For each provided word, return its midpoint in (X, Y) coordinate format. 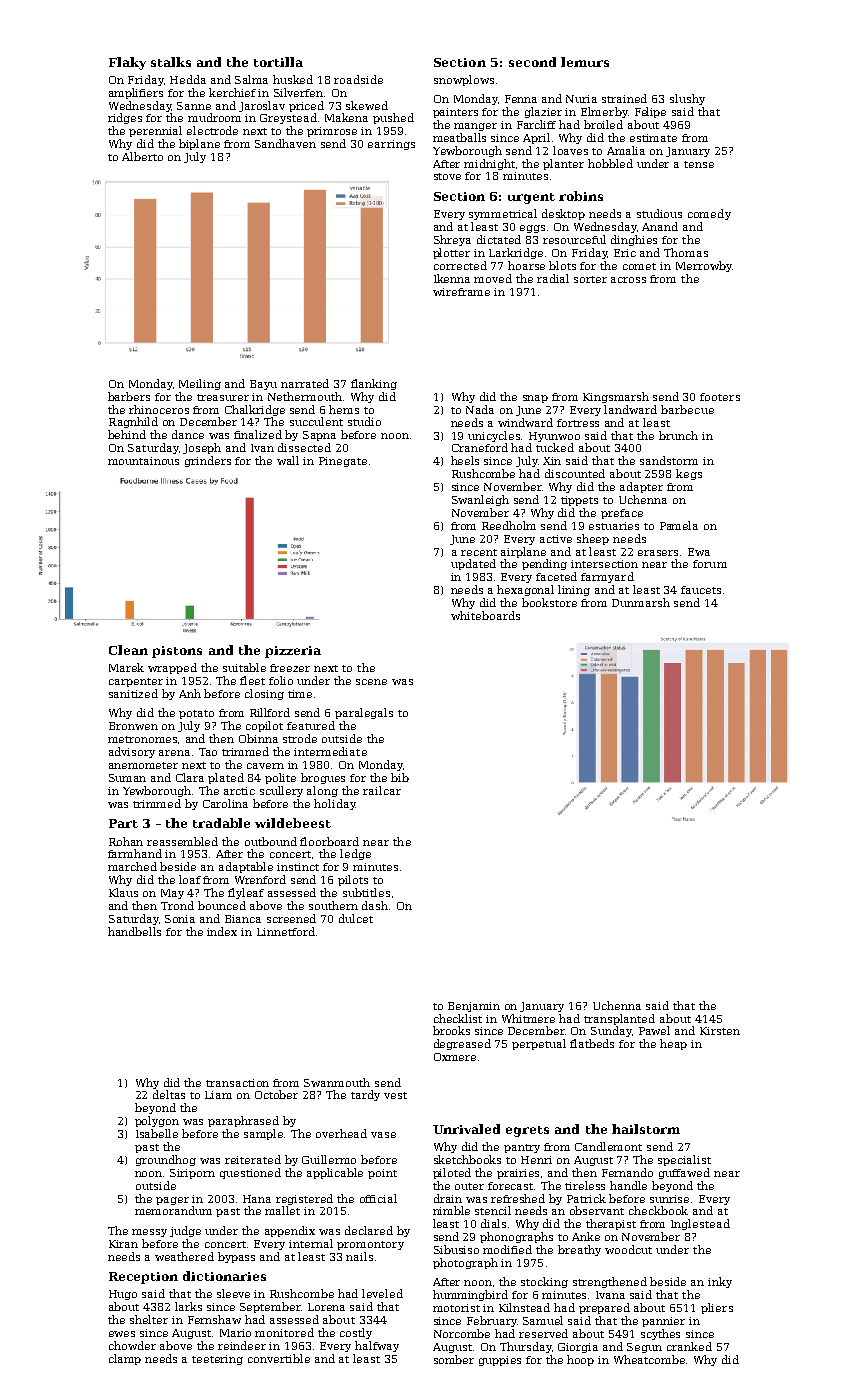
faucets (701, 590)
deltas (169, 1094)
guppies (500, 1361)
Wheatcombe (649, 1359)
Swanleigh (480, 500)
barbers (129, 396)
